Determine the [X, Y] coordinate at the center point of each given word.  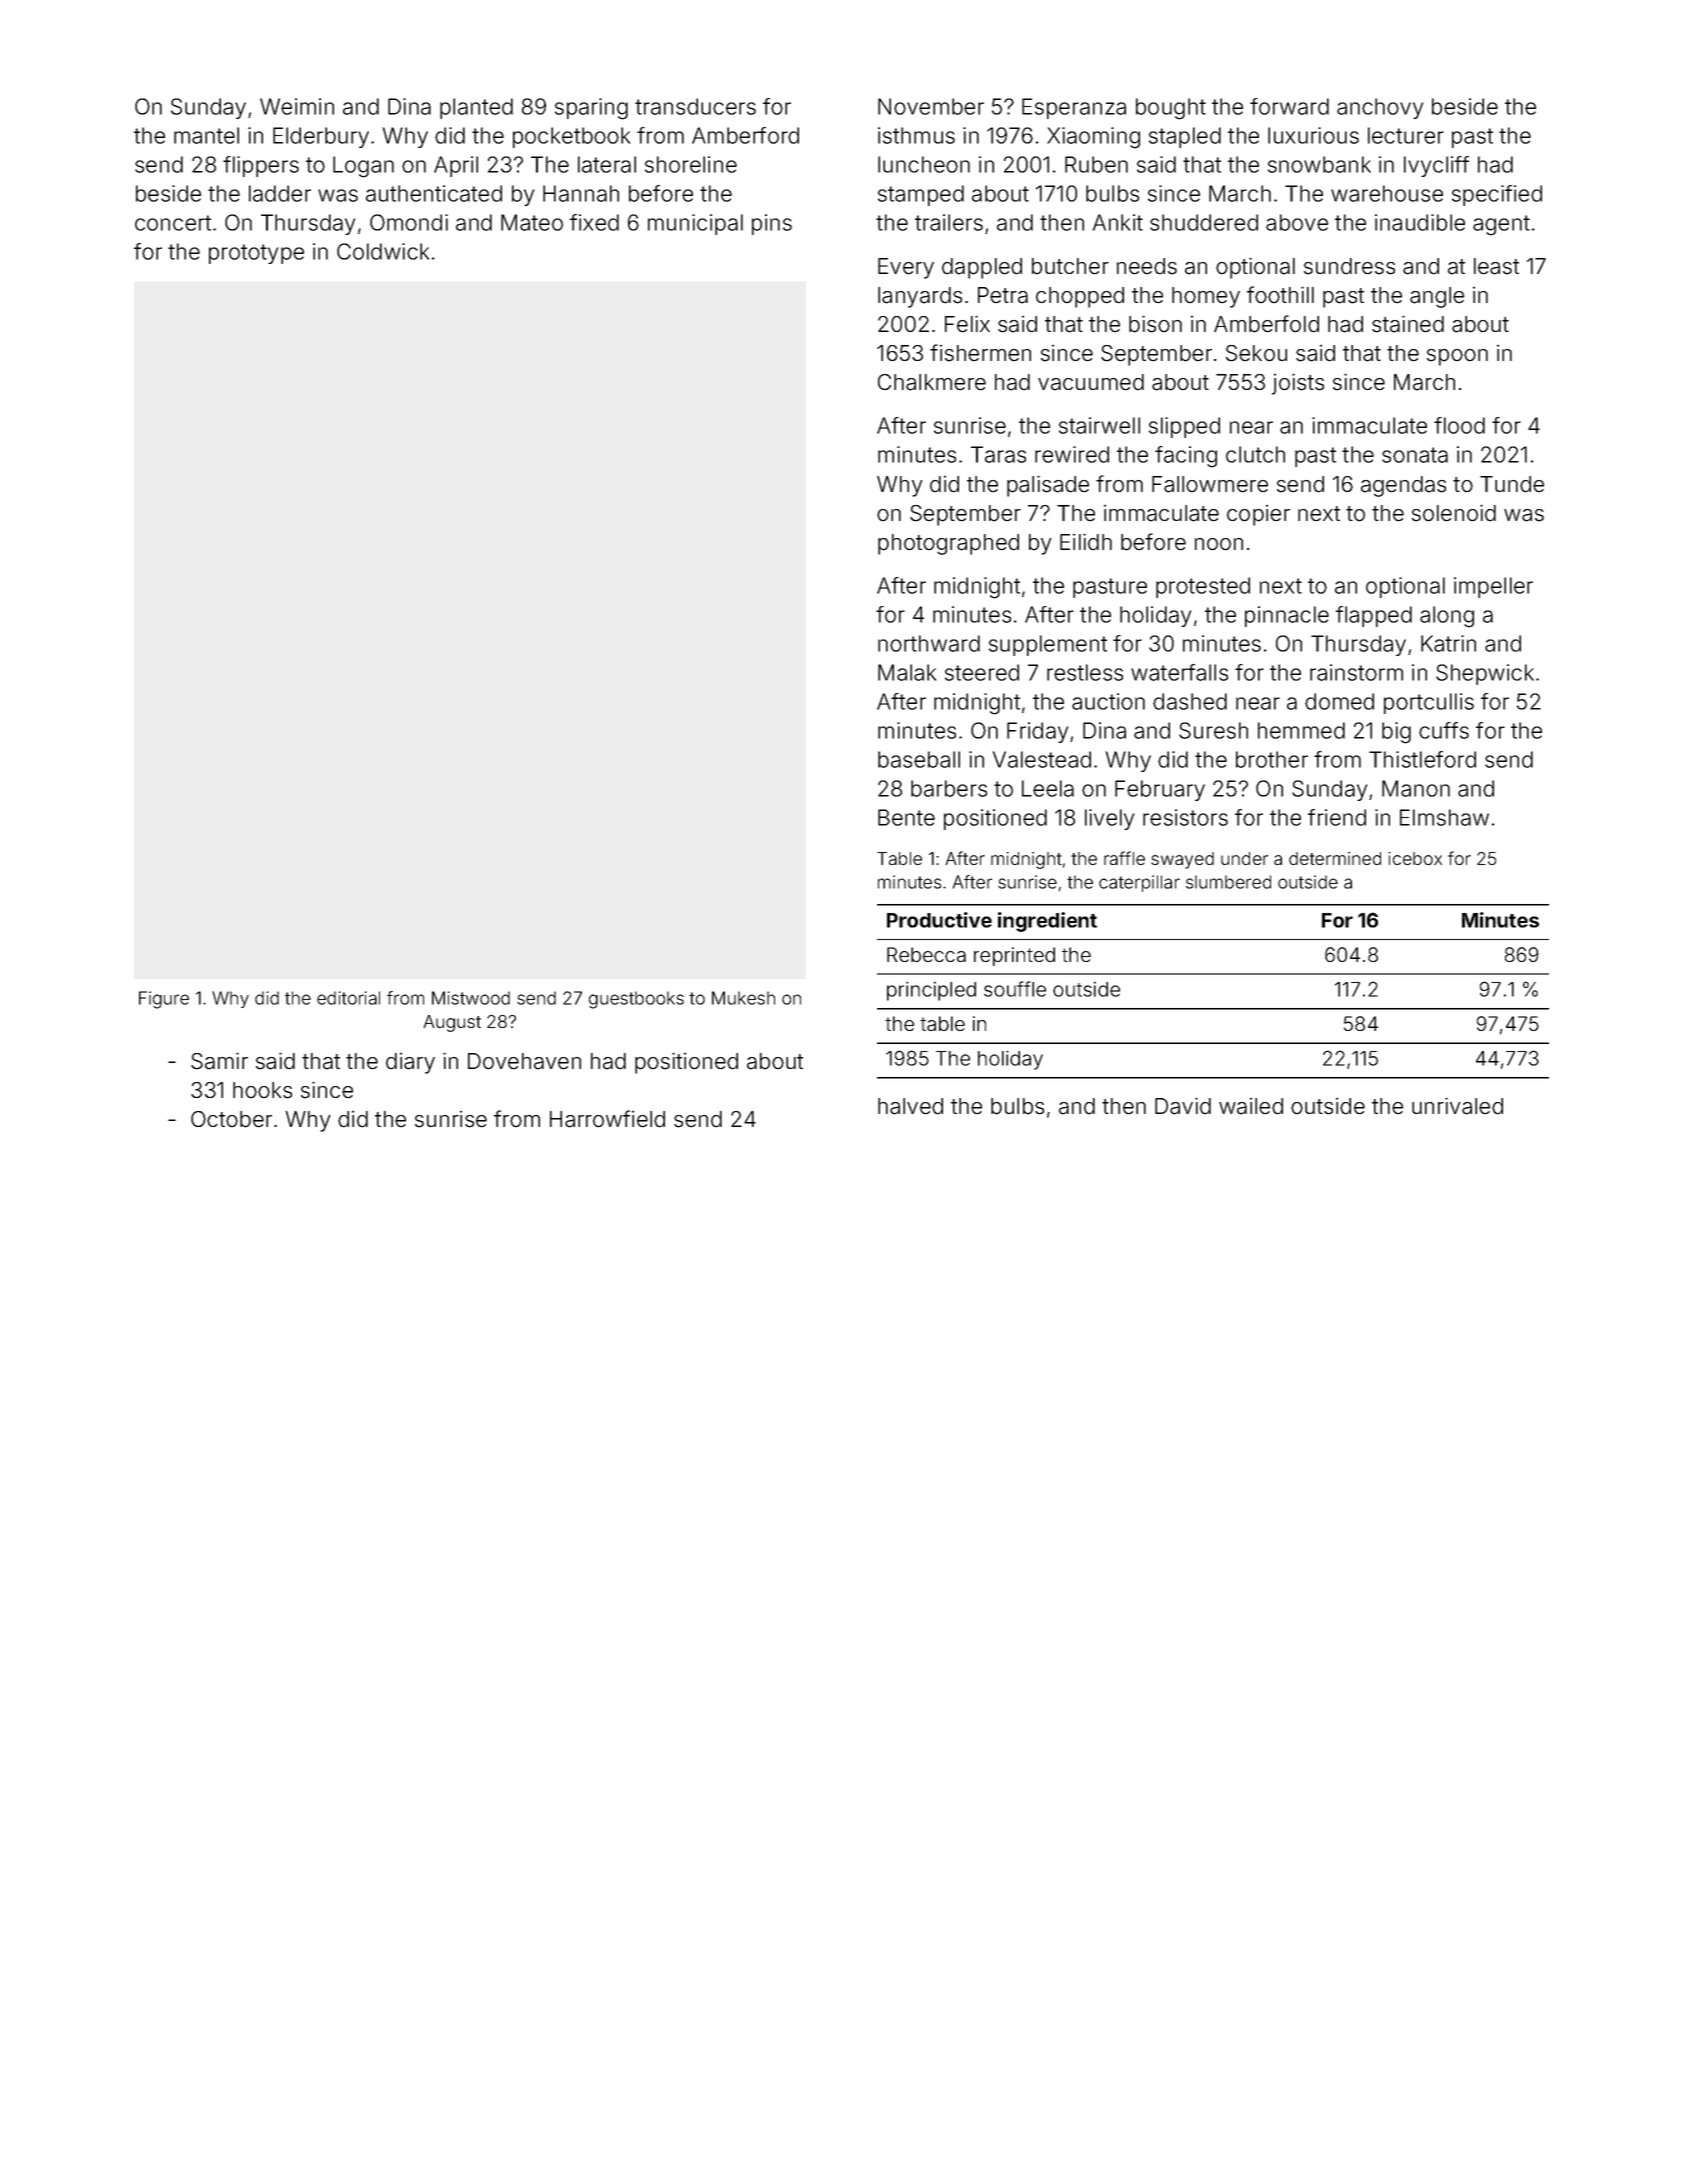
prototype [256, 254]
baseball [919, 759]
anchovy [1380, 108]
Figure [164, 1000]
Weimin [297, 106]
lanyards [920, 297]
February [1160, 790]
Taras [998, 454]
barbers [949, 788]
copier [1258, 515]
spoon [1457, 357]
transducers [695, 106]
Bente [906, 817]
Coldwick [383, 251]
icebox [1415, 858]
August [452, 1023]
